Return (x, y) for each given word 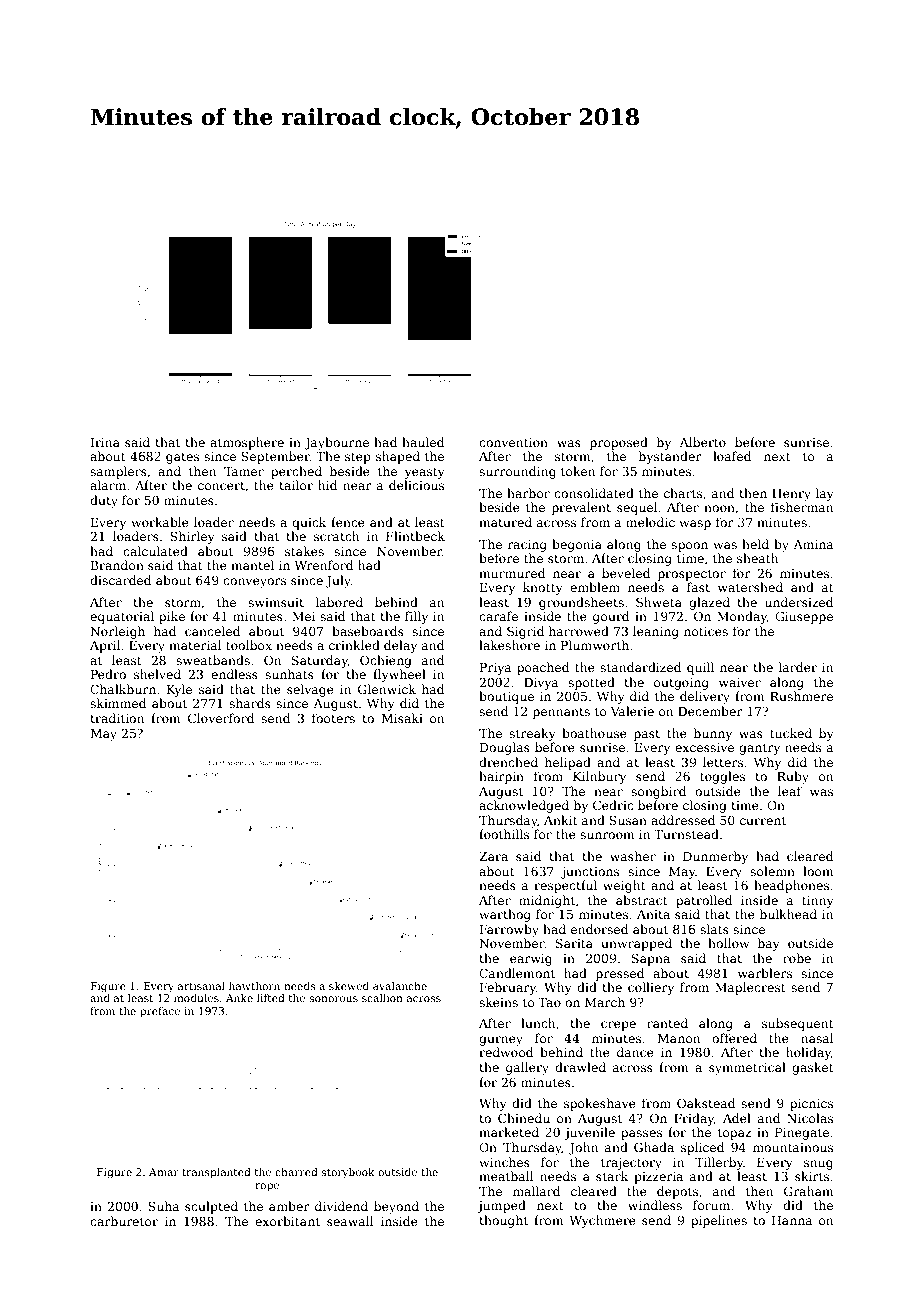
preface (160, 1012)
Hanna (792, 1220)
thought (503, 1221)
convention (513, 442)
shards (250, 703)
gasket (813, 1068)
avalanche (400, 986)
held (755, 544)
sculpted (211, 1207)
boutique (506, 697)
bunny (713, 734)
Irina (105, 442)
